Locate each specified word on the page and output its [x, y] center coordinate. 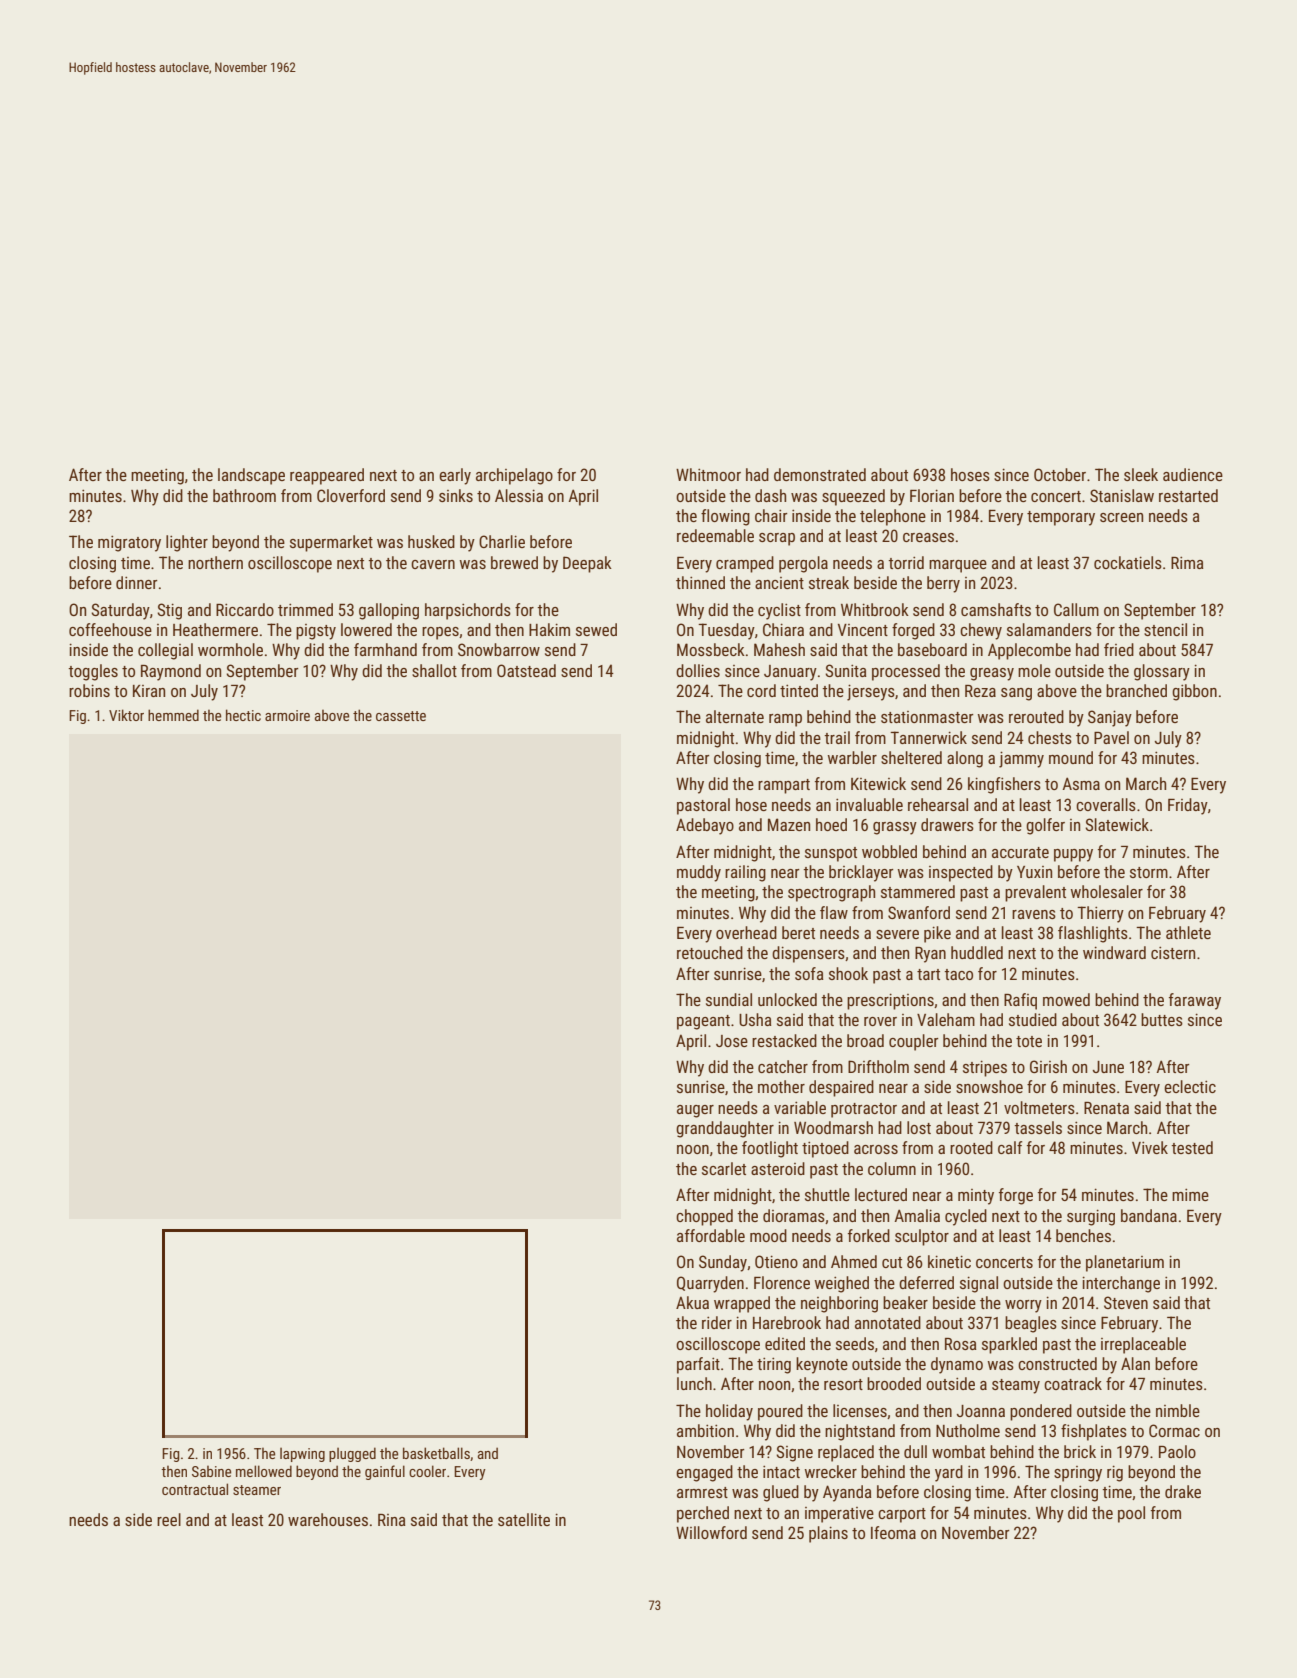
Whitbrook [875, 609]
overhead [746, 932]
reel [169, 1519]
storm [1149, 872]
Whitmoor [708, 474]
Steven [1126, 1302]
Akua [692, 1302]
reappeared [327, 476]
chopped [704, 1217]
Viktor [126, 715]
